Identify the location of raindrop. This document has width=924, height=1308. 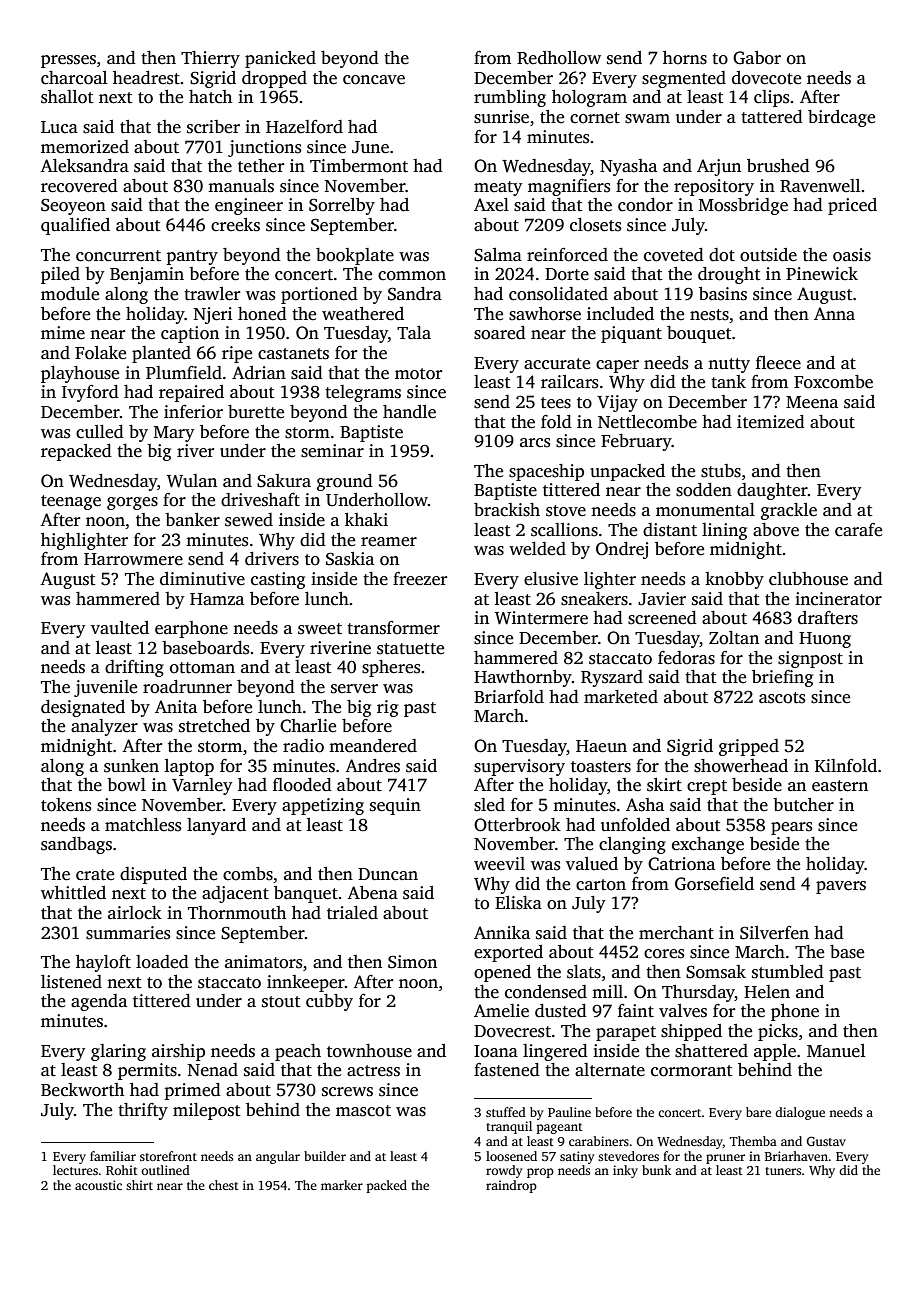
(511, 1186).
